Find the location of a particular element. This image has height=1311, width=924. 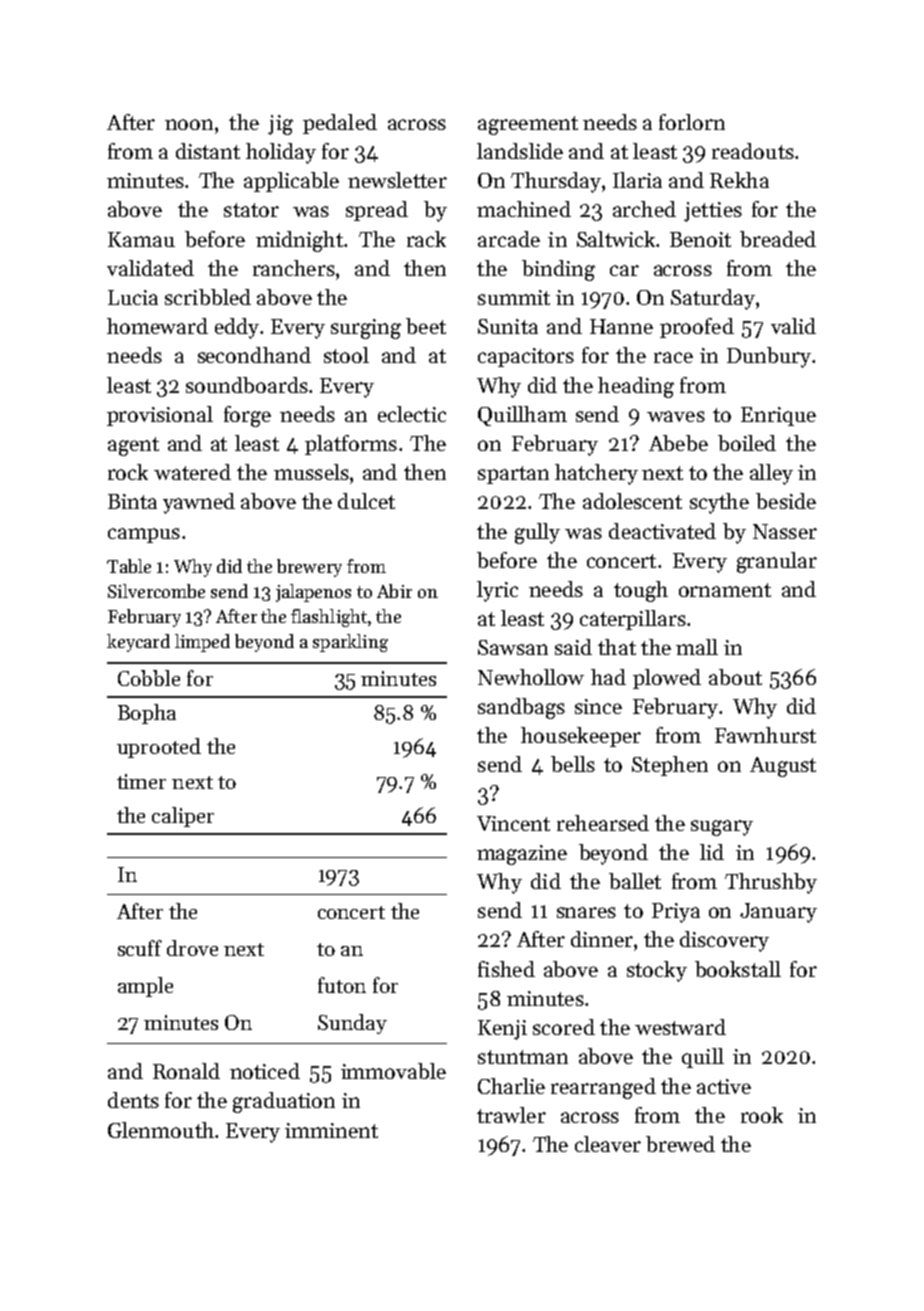

Kamau is located at coordinates (141, 239).
